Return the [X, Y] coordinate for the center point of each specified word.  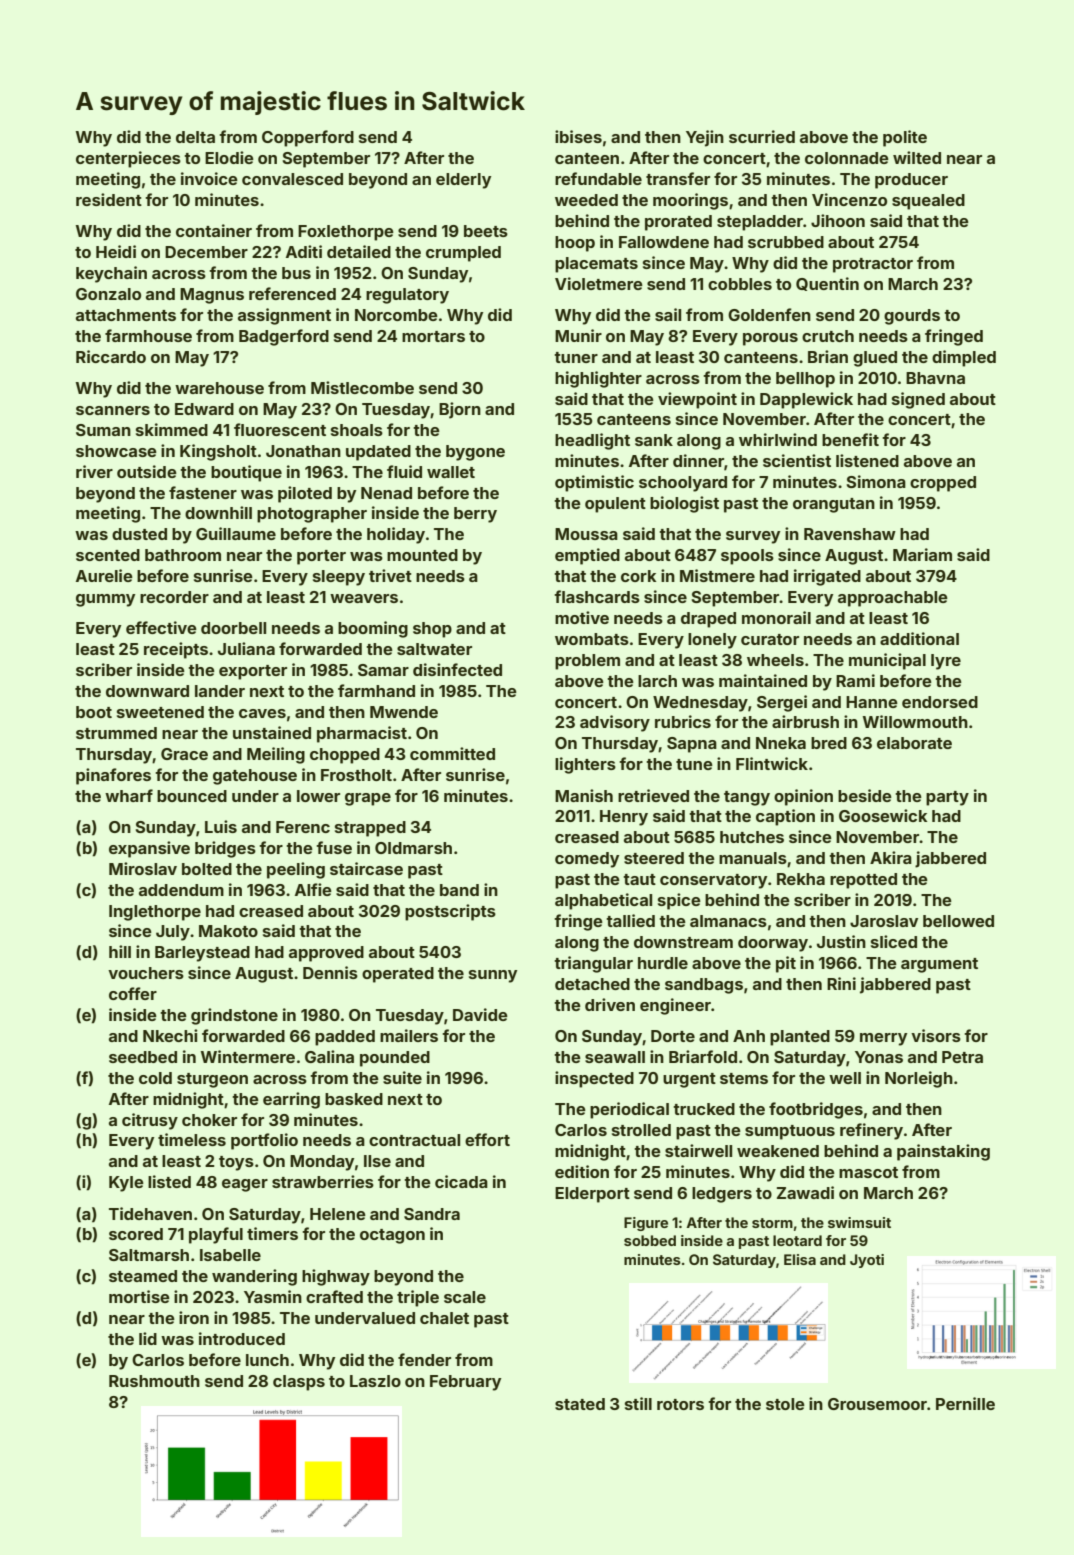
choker [209, 1120]
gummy [105, 600]
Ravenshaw [850, 534]
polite [905, 138]
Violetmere [599, 283]
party [947, 798]
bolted [207, 869]
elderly [463, 181]
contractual [414, 1140]
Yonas [879, 1057]
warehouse [219, 388]
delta [195, 137]
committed [452, 753]
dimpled [964, 358]
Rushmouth [154, 1381]
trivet [390, 575]
